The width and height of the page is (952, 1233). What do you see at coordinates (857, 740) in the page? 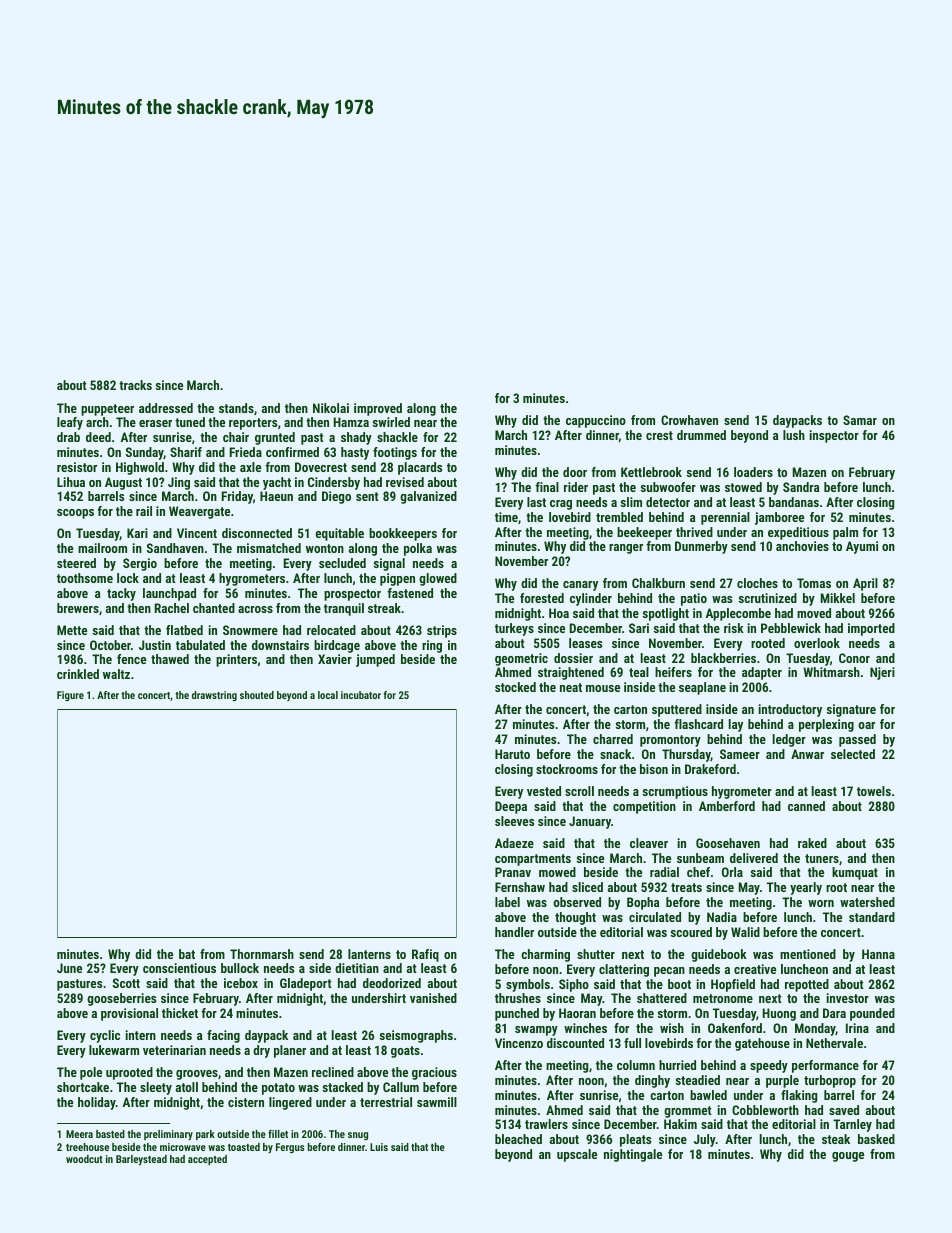
I see `passed` at bounding box center [857, 740].
